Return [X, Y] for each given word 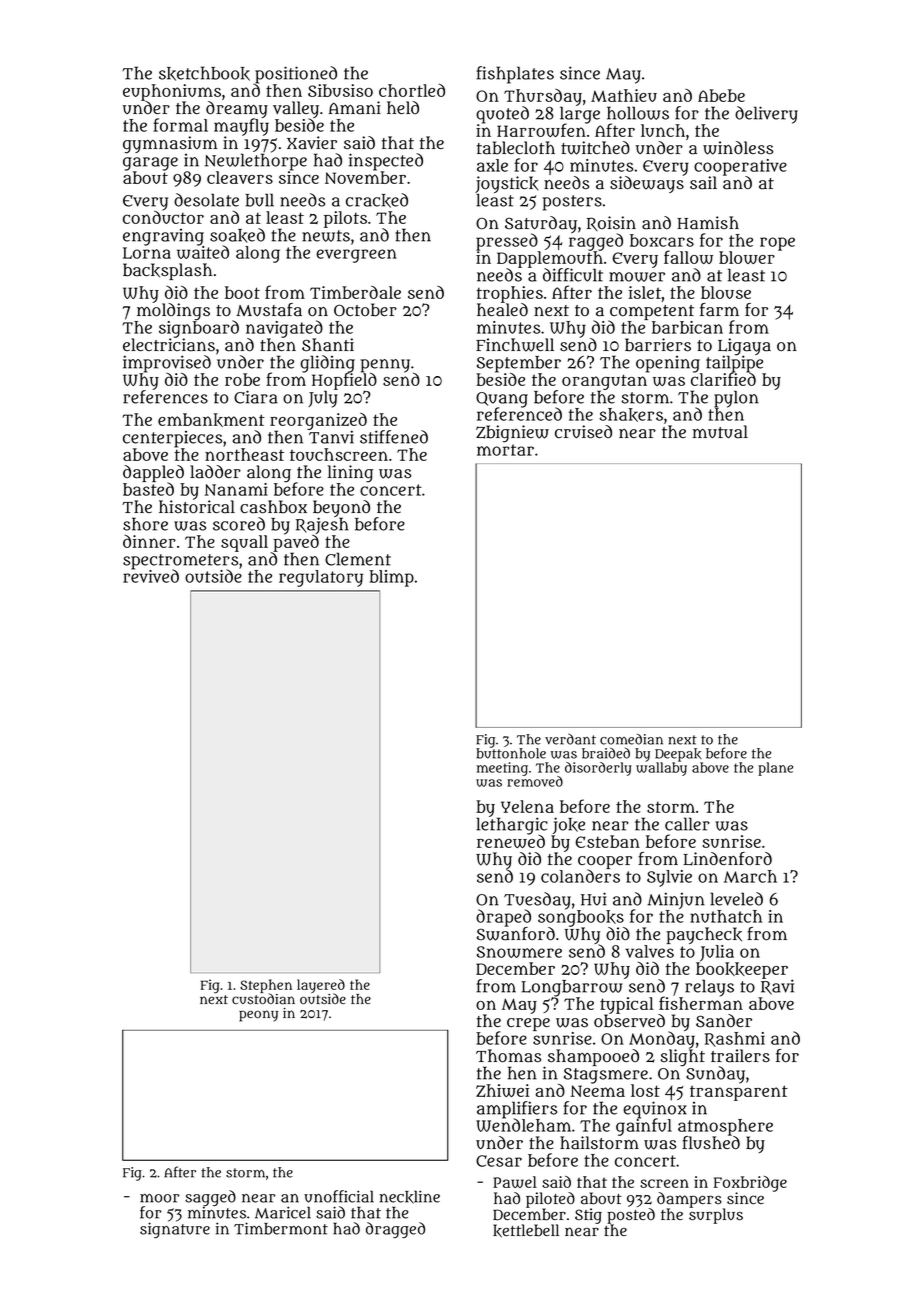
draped [503, 918]
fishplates [515, 75]
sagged [210, 1198]
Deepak [678, 755]
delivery [766, 115]
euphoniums [172, 92]
